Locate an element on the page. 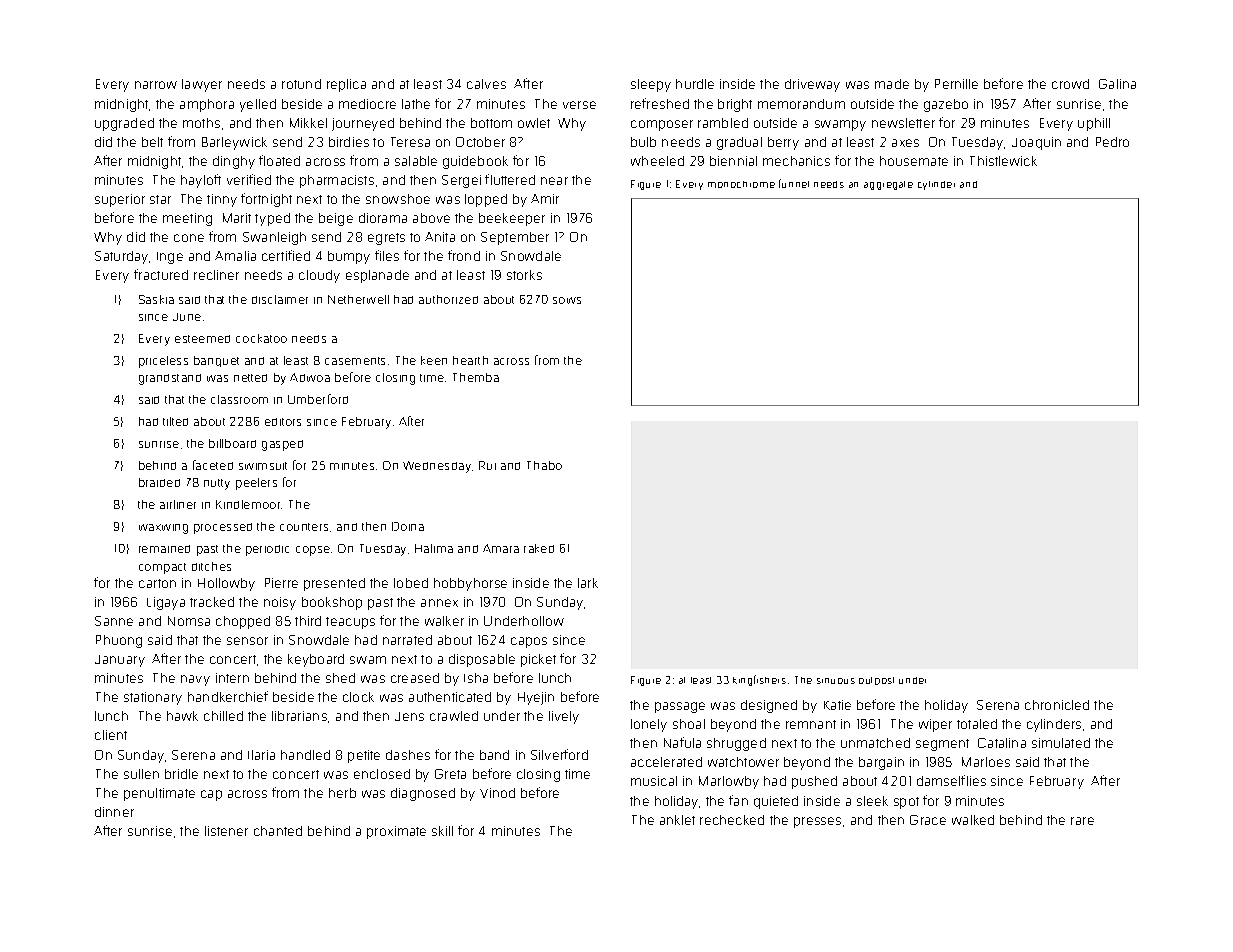 The image size is (1233, 952). rare is located at coordinates (1082, 821).
